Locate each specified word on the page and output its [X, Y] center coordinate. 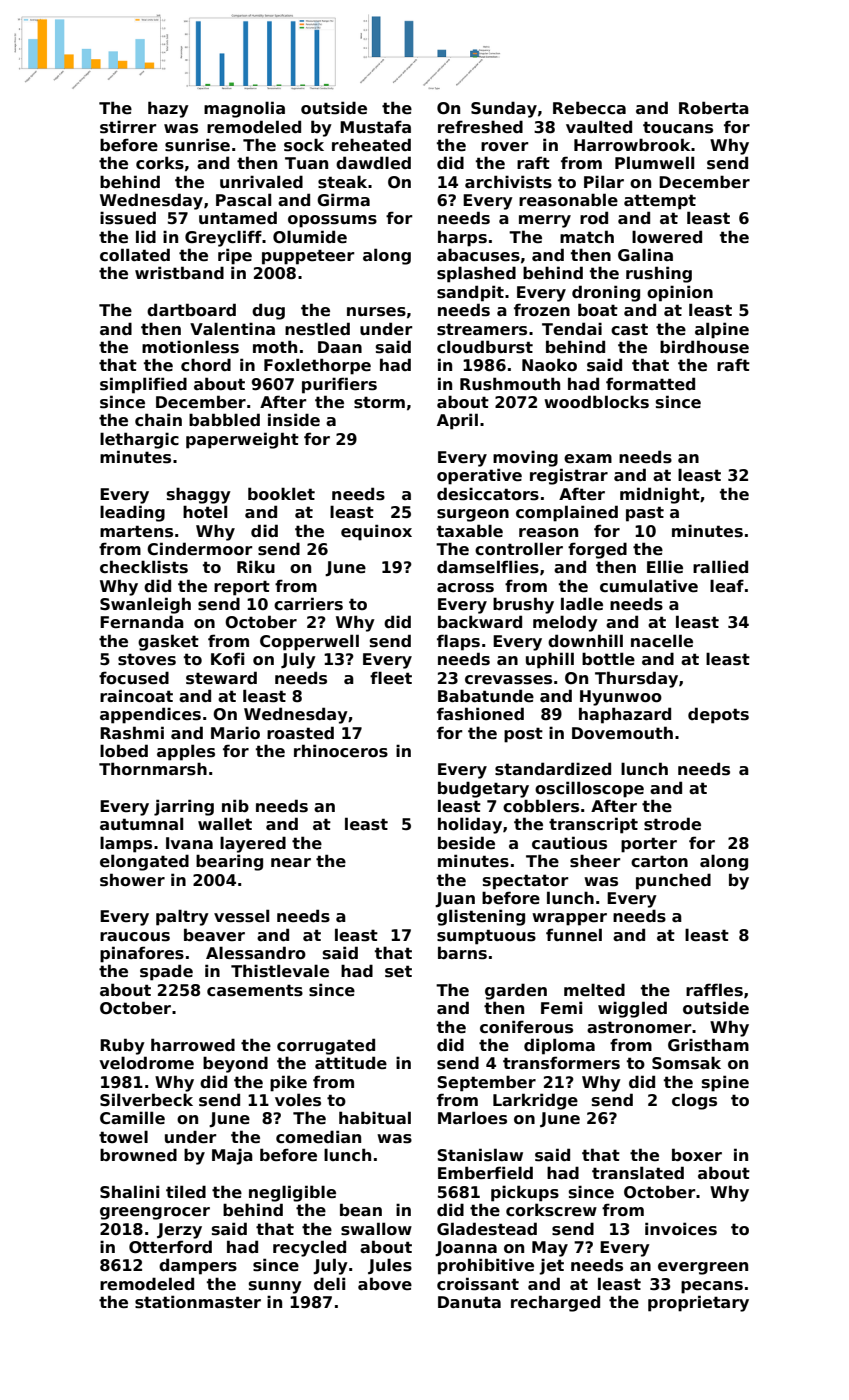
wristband [179, 273]
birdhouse [704, 347]
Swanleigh [145, 605]
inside [294, 420]
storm [379, 402]
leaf [727, 586]
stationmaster [198, 1302]
